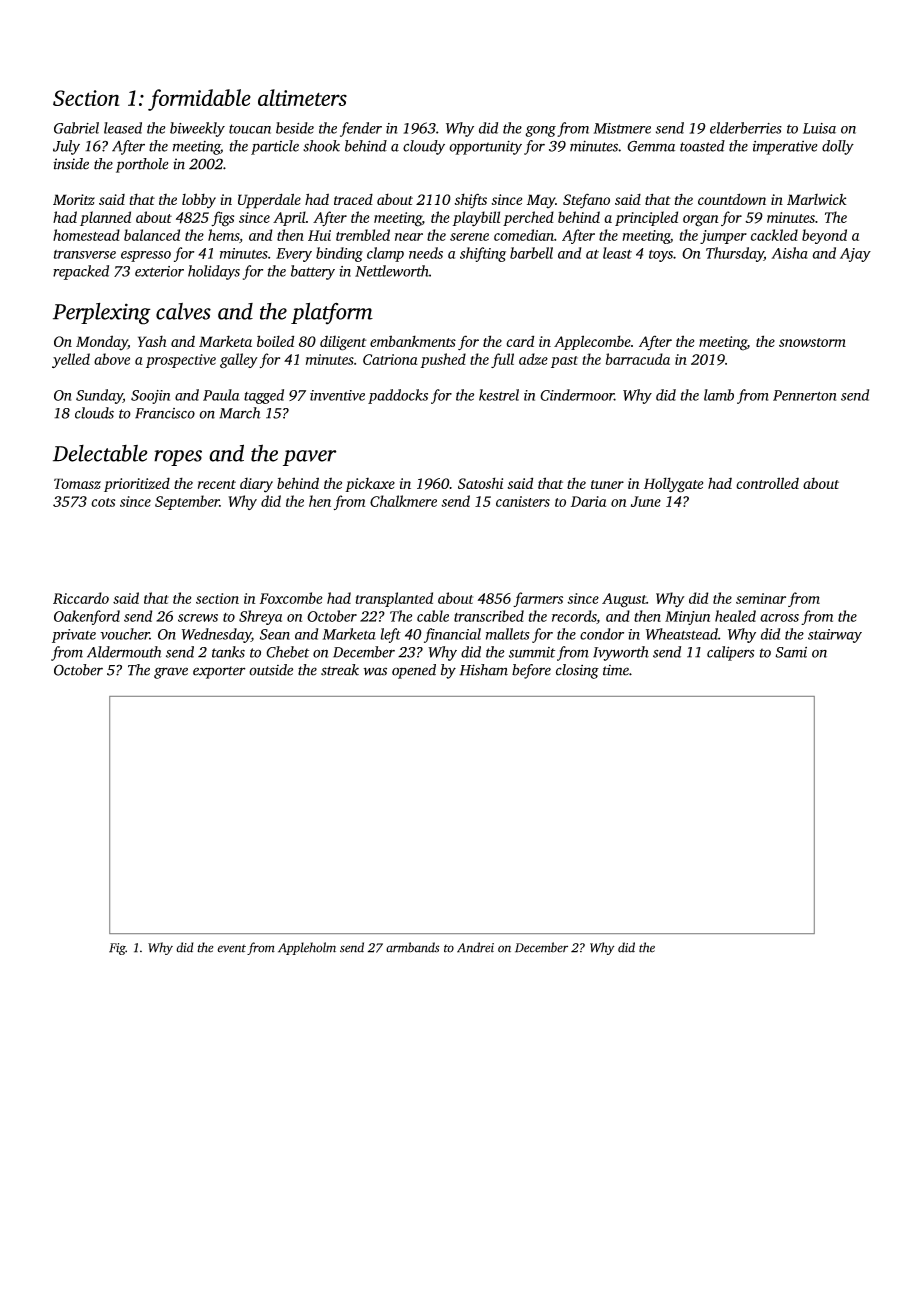  Describe the element at coordinates (71, 360) in the page. I see `yelled` at that location.
